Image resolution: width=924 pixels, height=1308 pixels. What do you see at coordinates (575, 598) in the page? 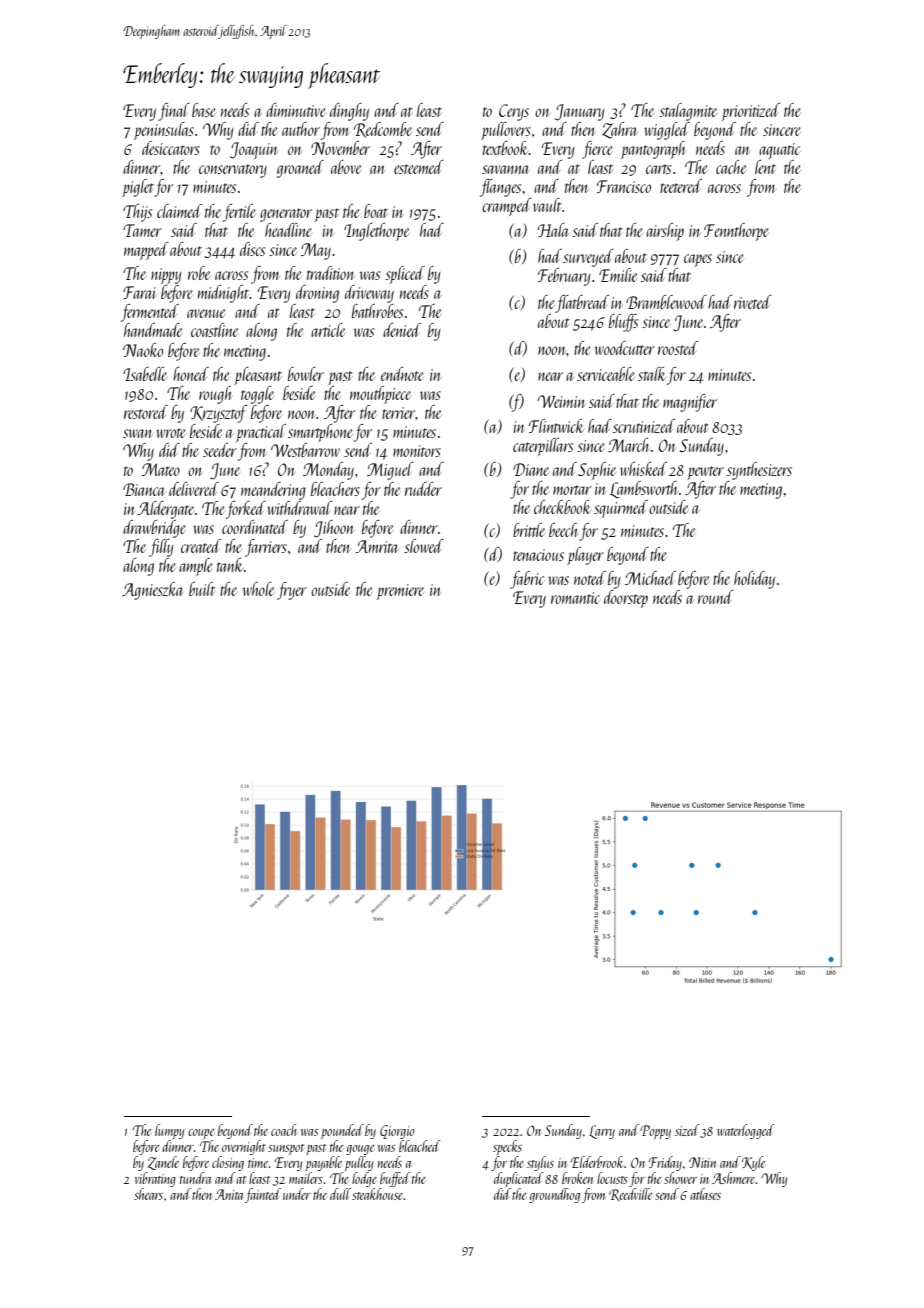
I see `romantic` at bounding box center [575, 598].
